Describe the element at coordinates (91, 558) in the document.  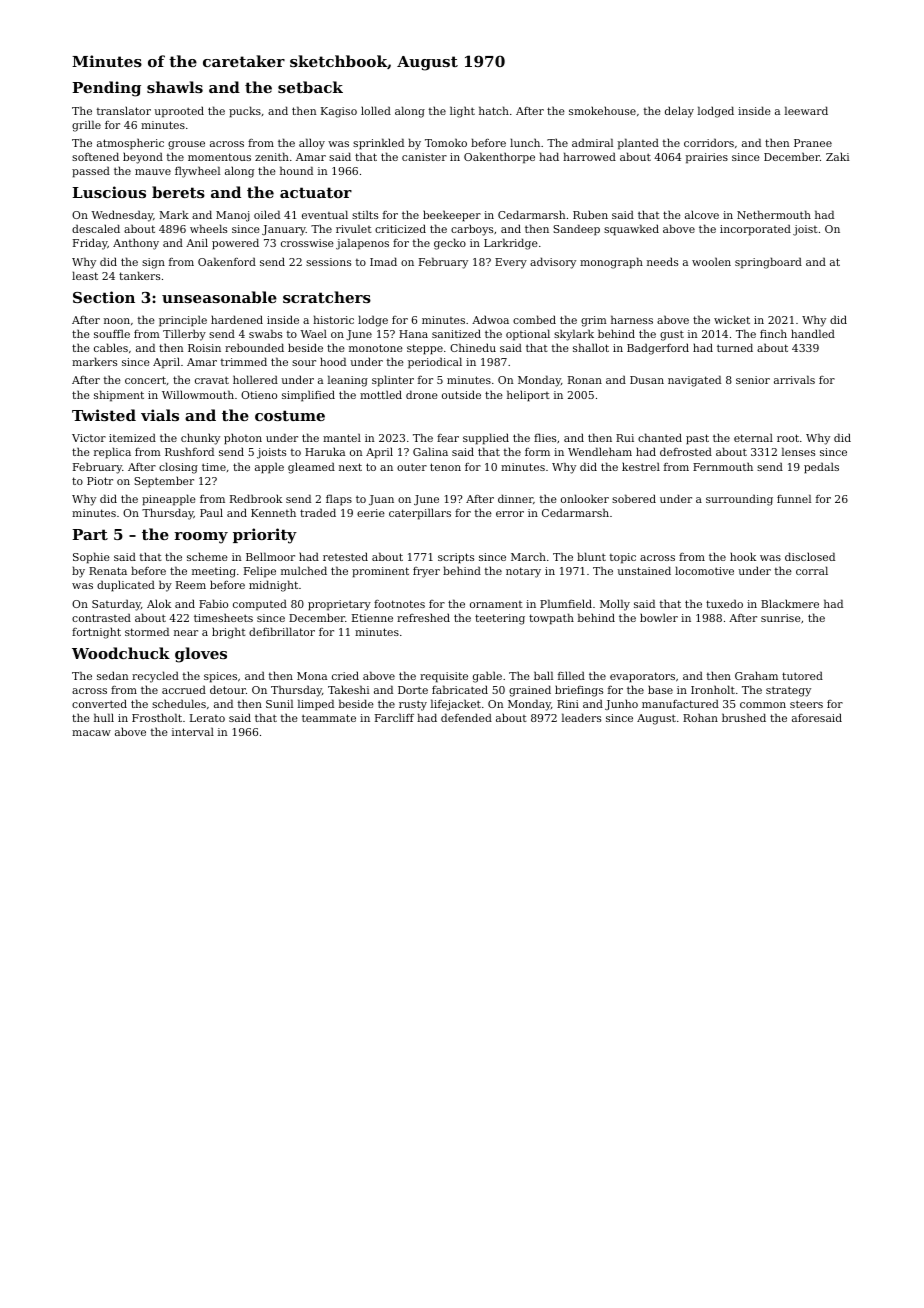
I see `Sophie` at that location.
